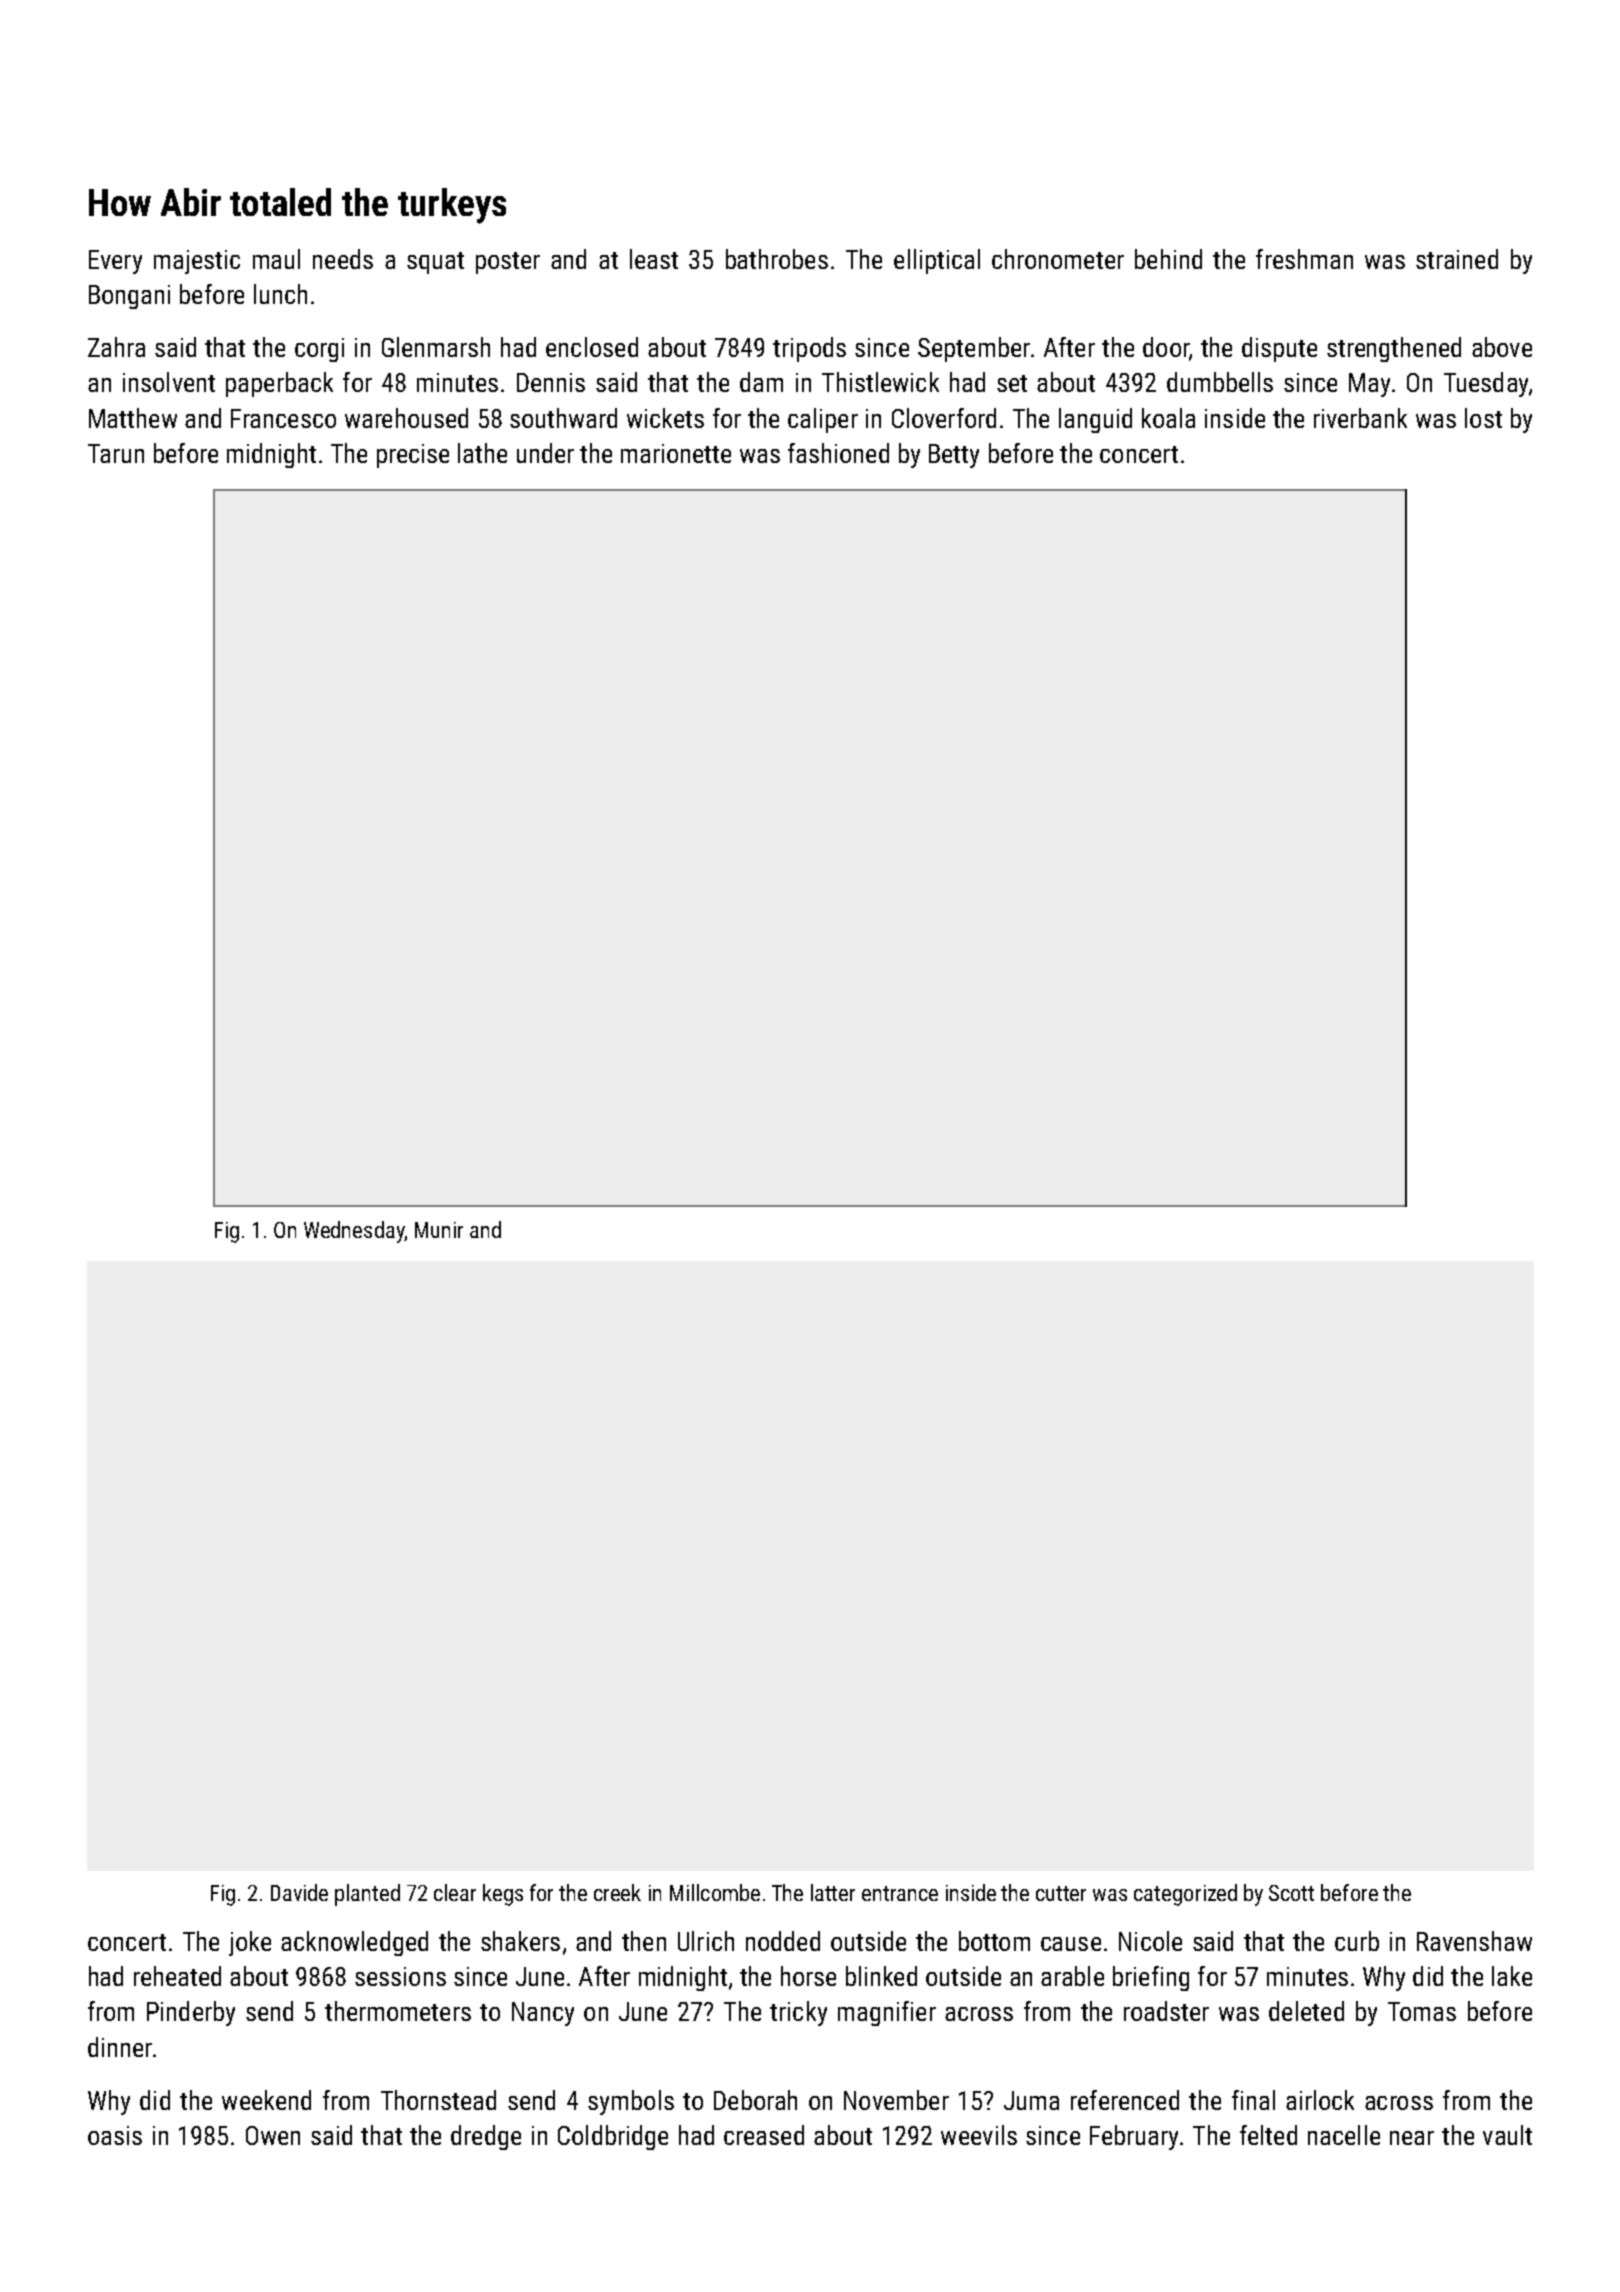 The width and height of the page is (1620, 2292). I want to click on Wednesday, so click(354, 1232).
